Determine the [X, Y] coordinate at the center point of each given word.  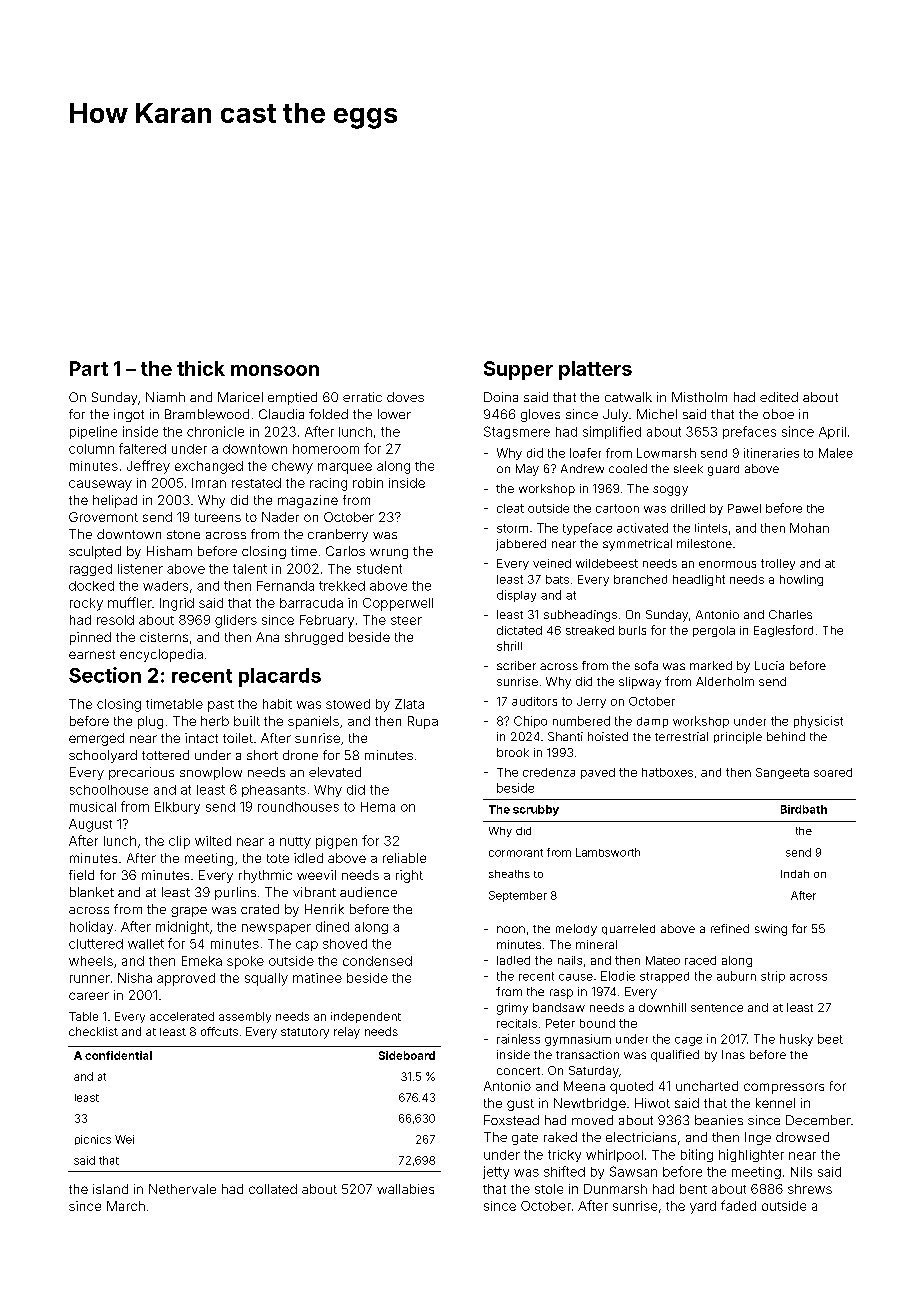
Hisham [169, 551]
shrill [509, 646]
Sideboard [407, 1055]
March [126, 1206]
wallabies [405, 1189]
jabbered [521, 545]
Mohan [809, 528]
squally [266, 979]
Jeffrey [148, 467]
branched [640, 579]
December [818, 1120]
